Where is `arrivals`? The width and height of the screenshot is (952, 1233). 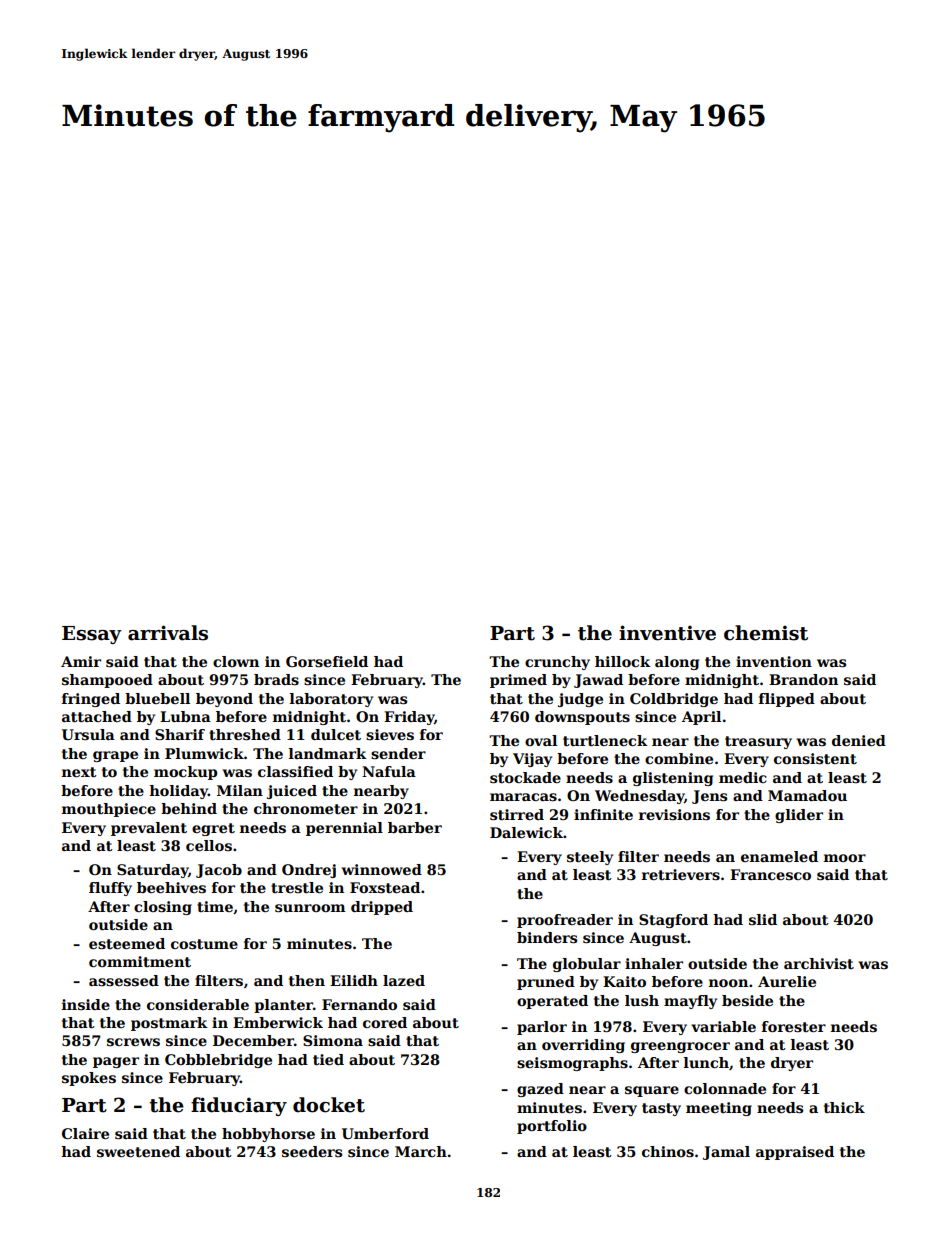
arrivals is located at coordinates (168, 633).
